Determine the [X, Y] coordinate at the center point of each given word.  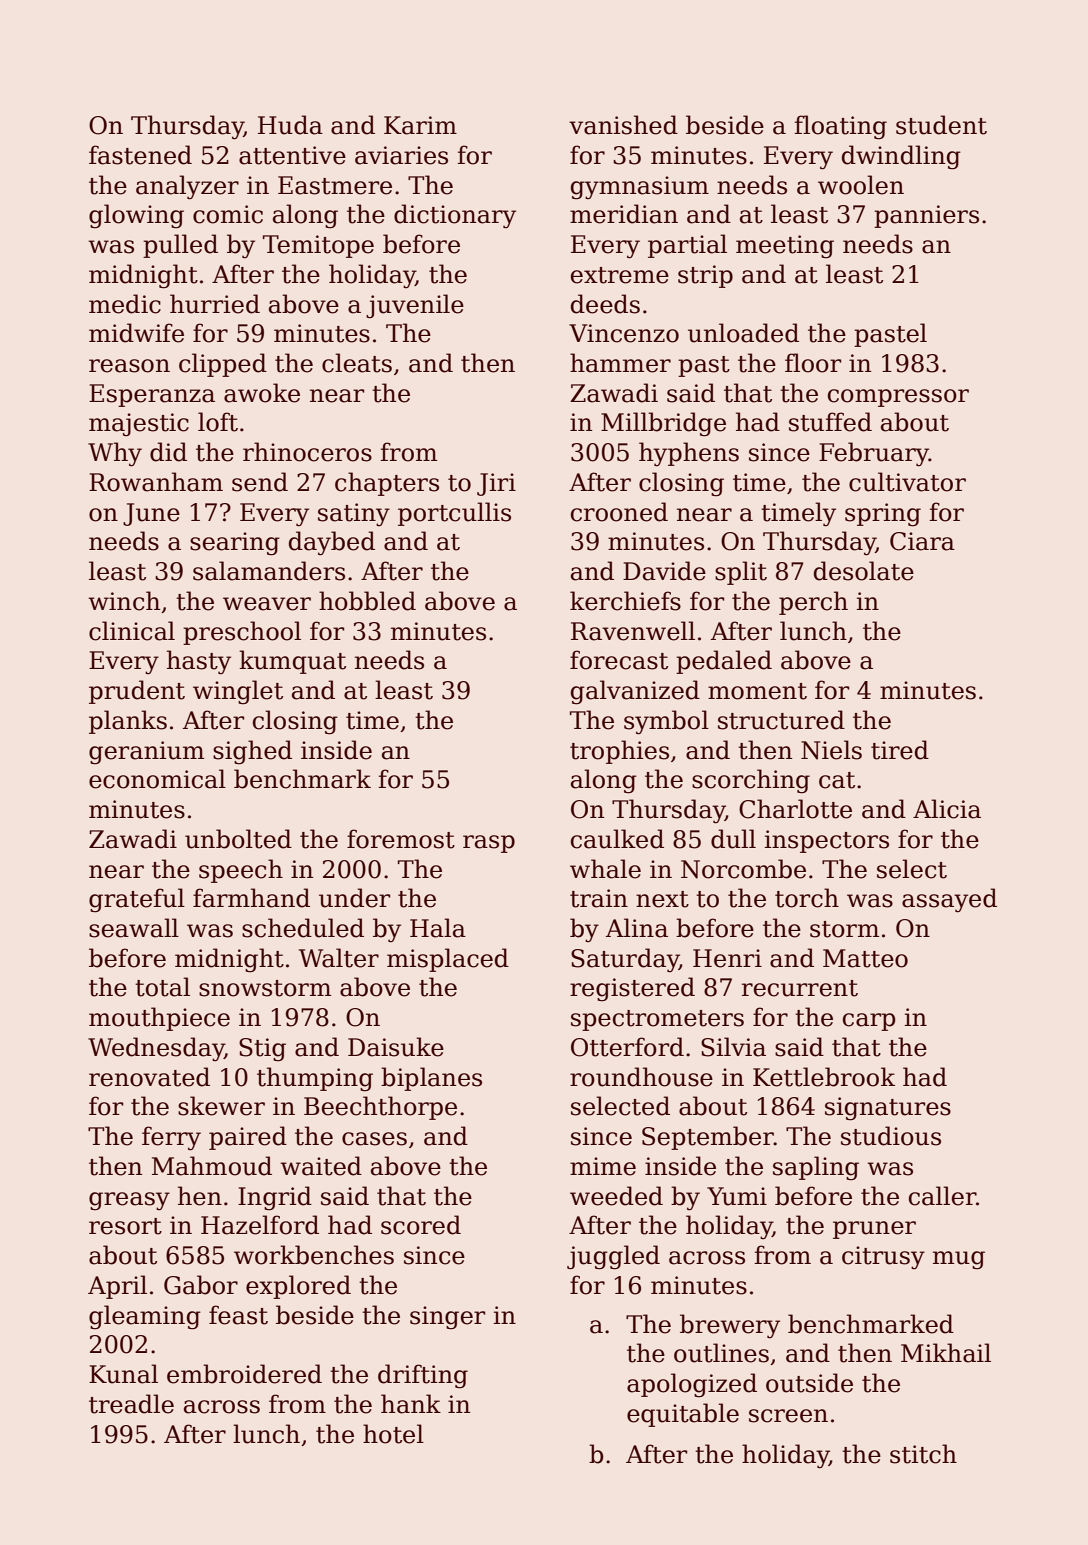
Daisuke [396, 1047]
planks [128, 722]
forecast [619, 660]
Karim [420, 125]
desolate [864, 571]
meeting [785, 247]
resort [125, 1226]
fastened [140, 155]
